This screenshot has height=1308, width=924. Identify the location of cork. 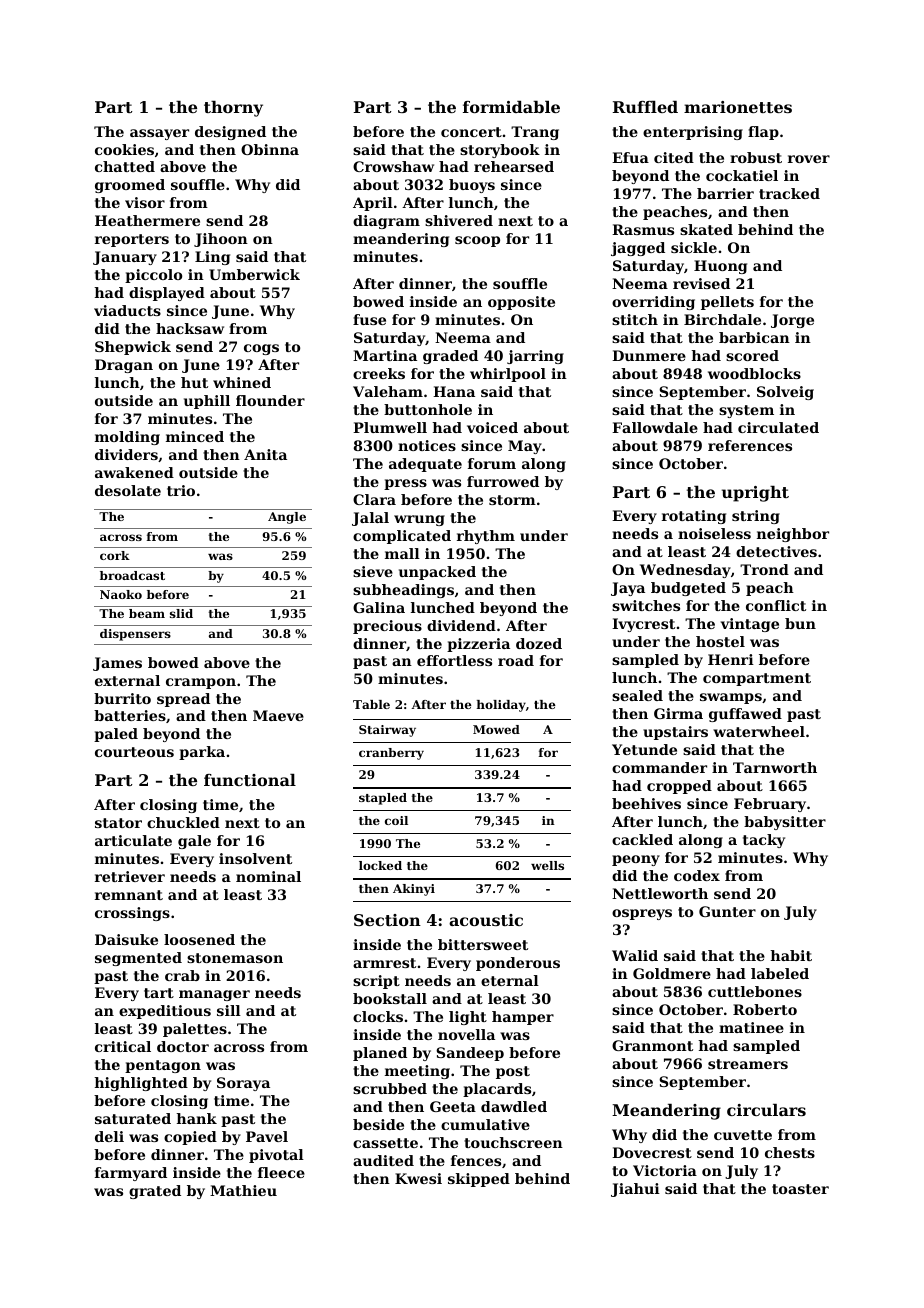
(115, 555).
